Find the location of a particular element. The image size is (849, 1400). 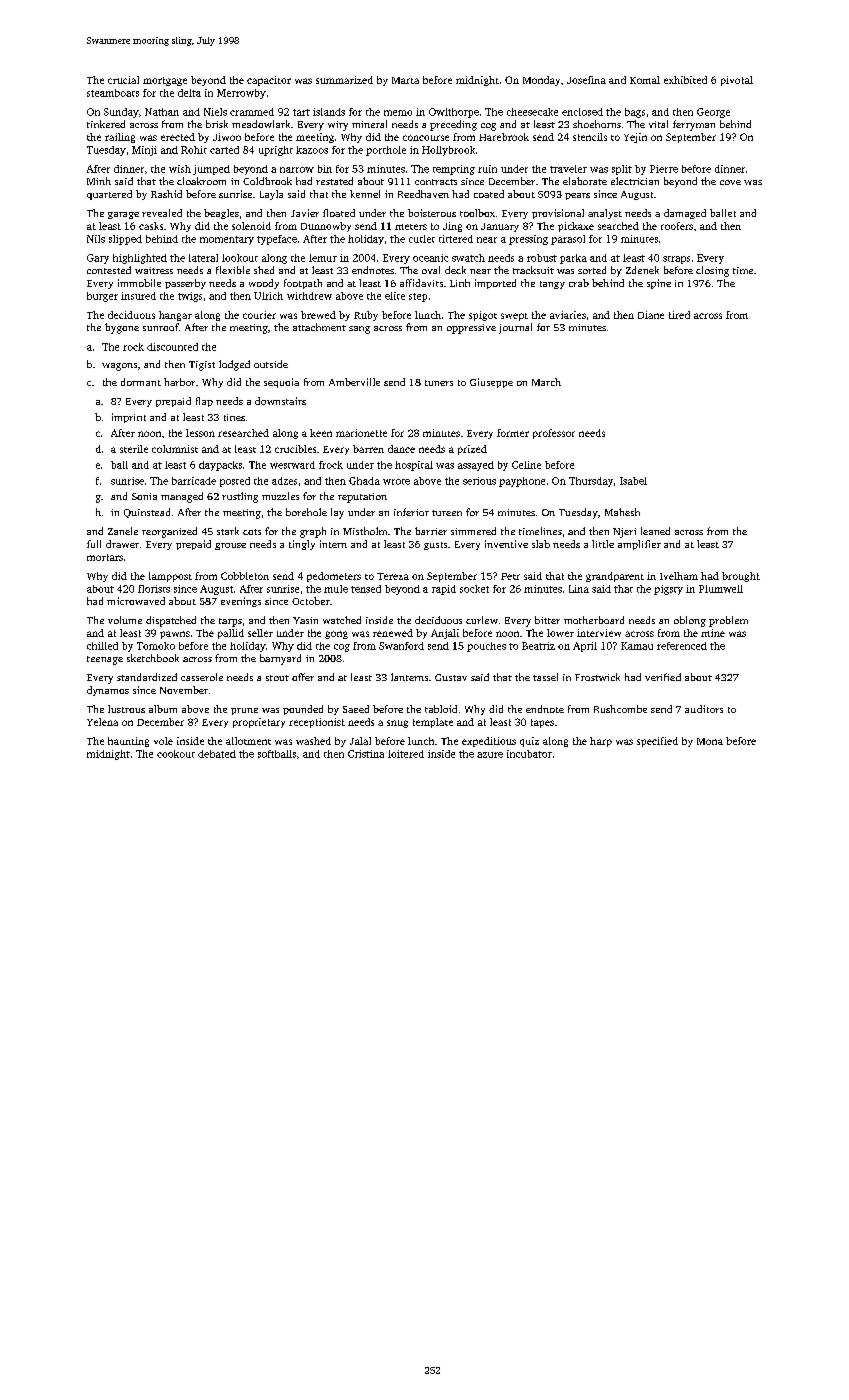

crab is located at coordinates (579, 283).
